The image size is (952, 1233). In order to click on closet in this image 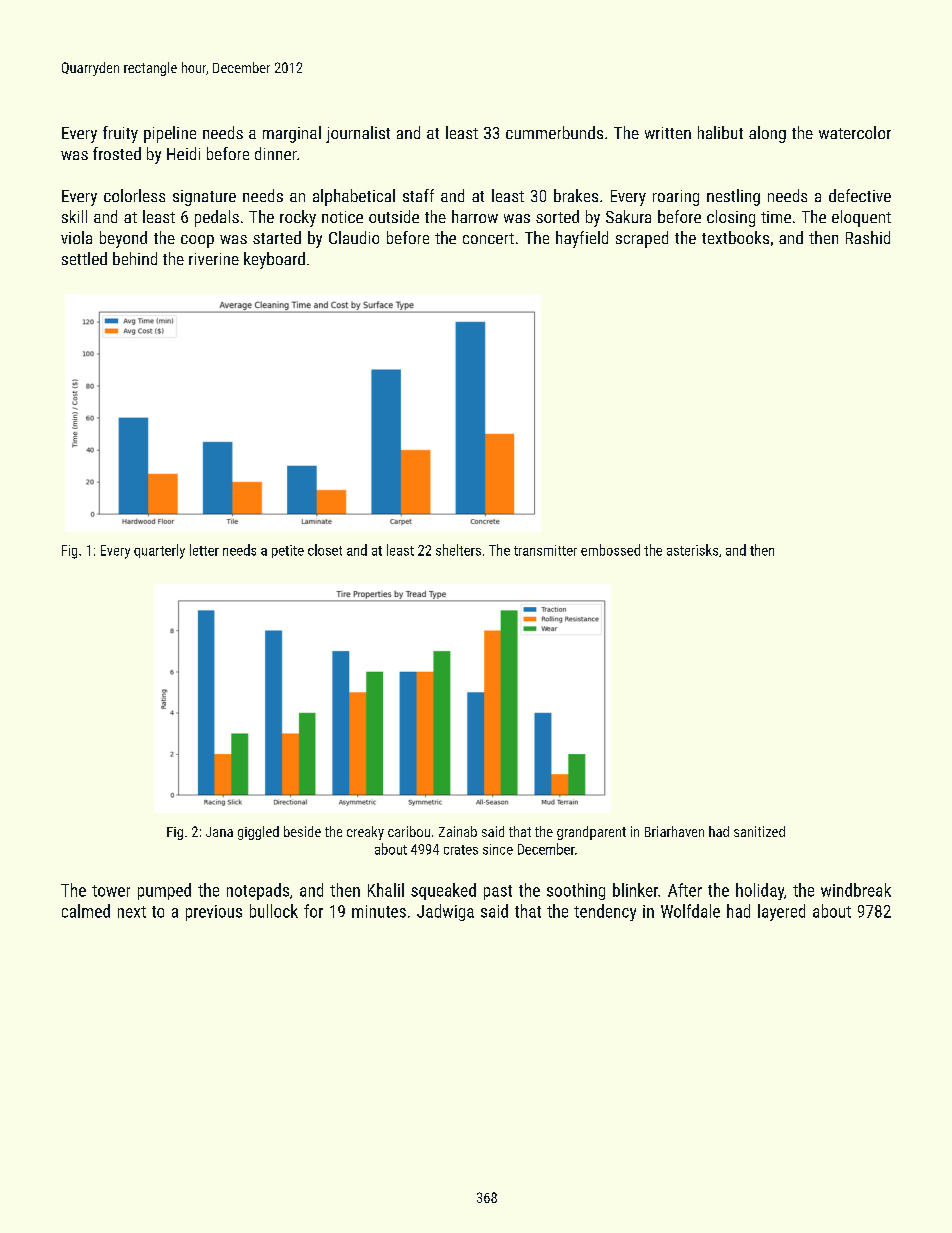, I will do `click(325, 550)`.
